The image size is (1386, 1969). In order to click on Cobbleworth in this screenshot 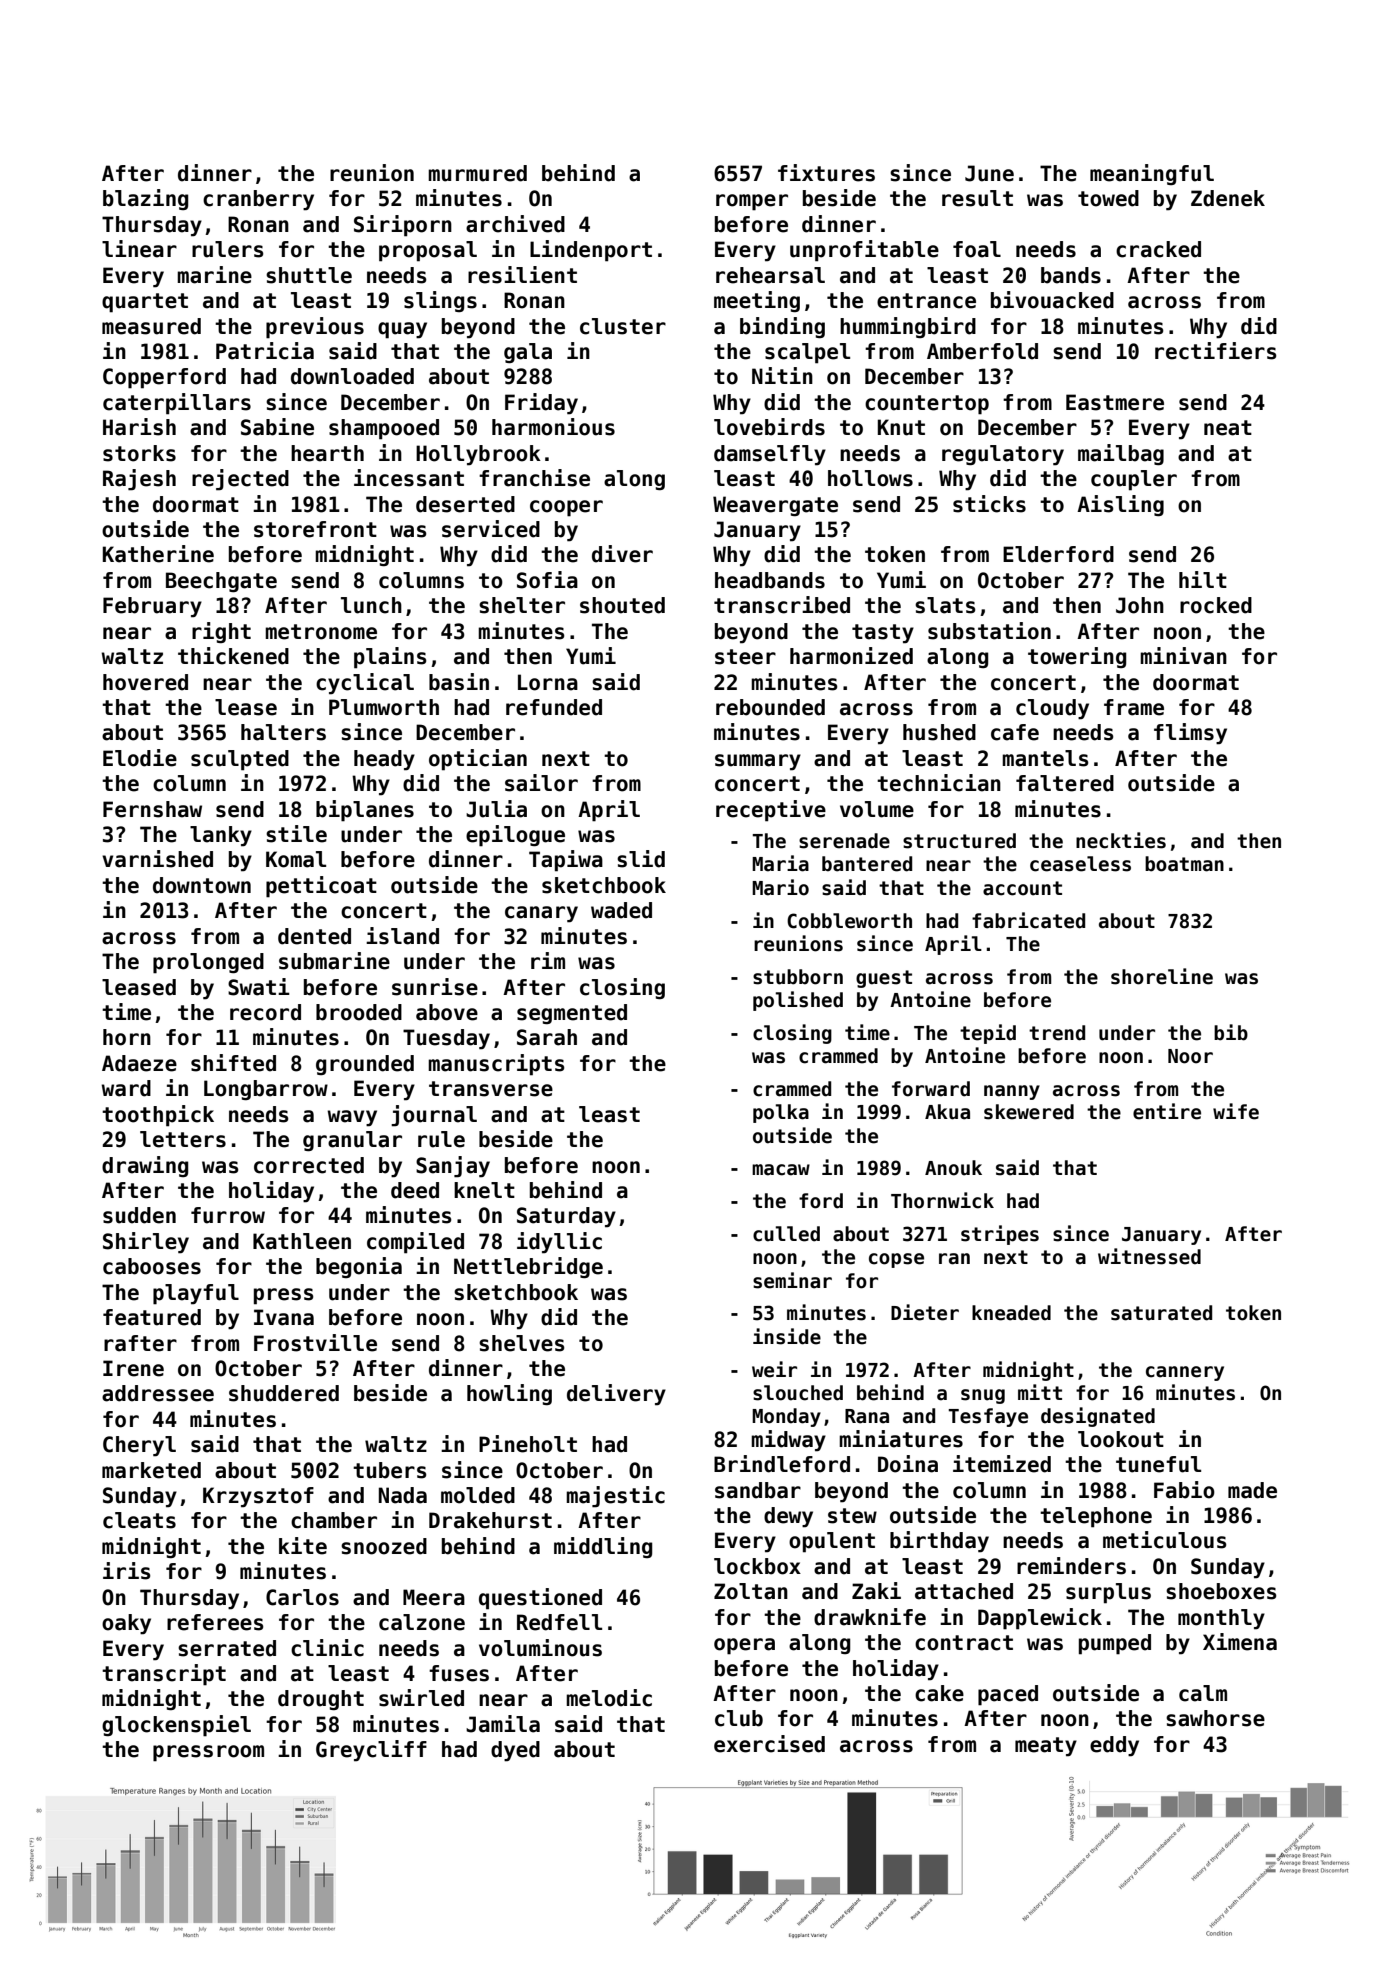, I will do `click(849, 921)`.
